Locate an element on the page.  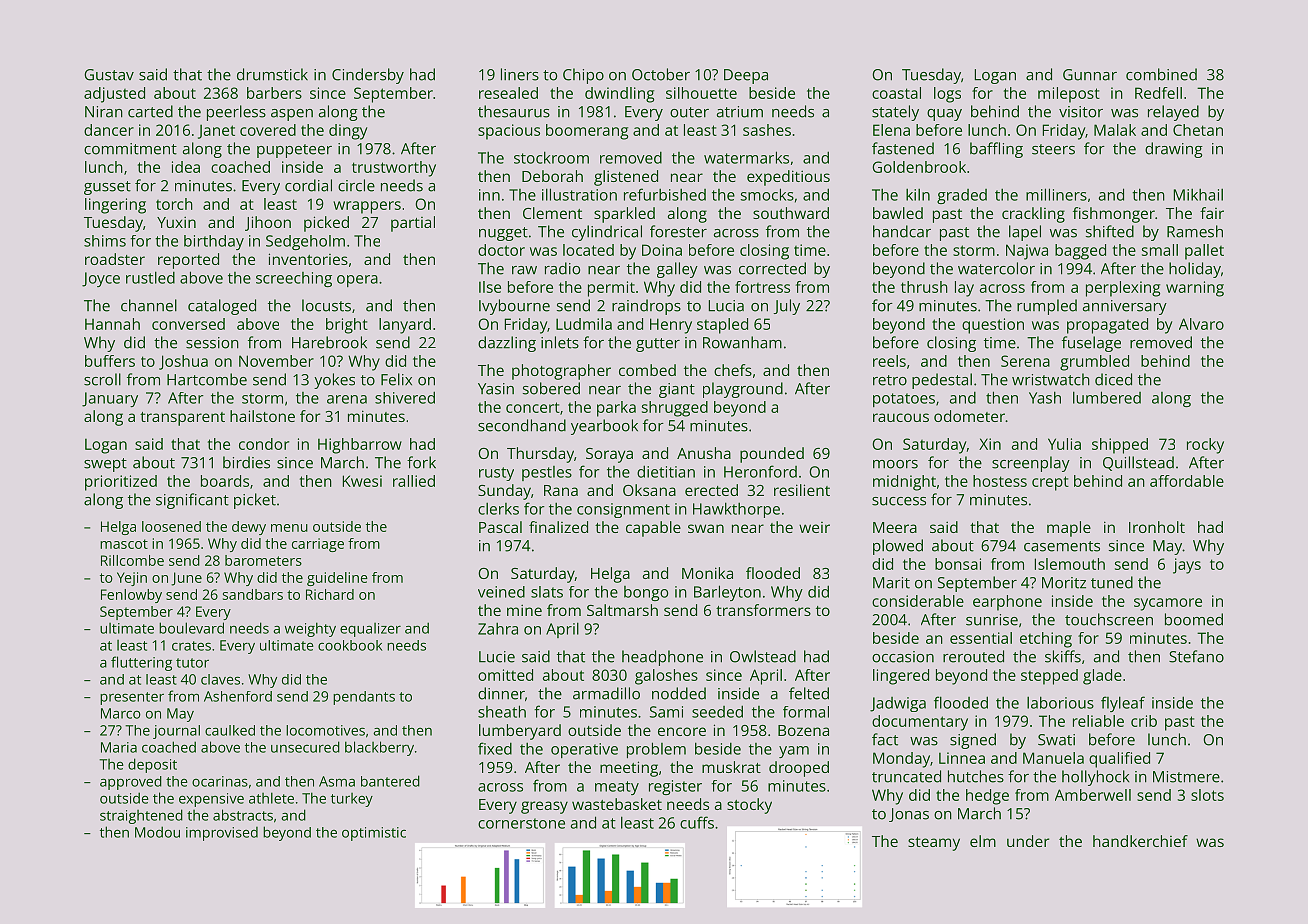
occasion is located at coordinates (903, 657).
